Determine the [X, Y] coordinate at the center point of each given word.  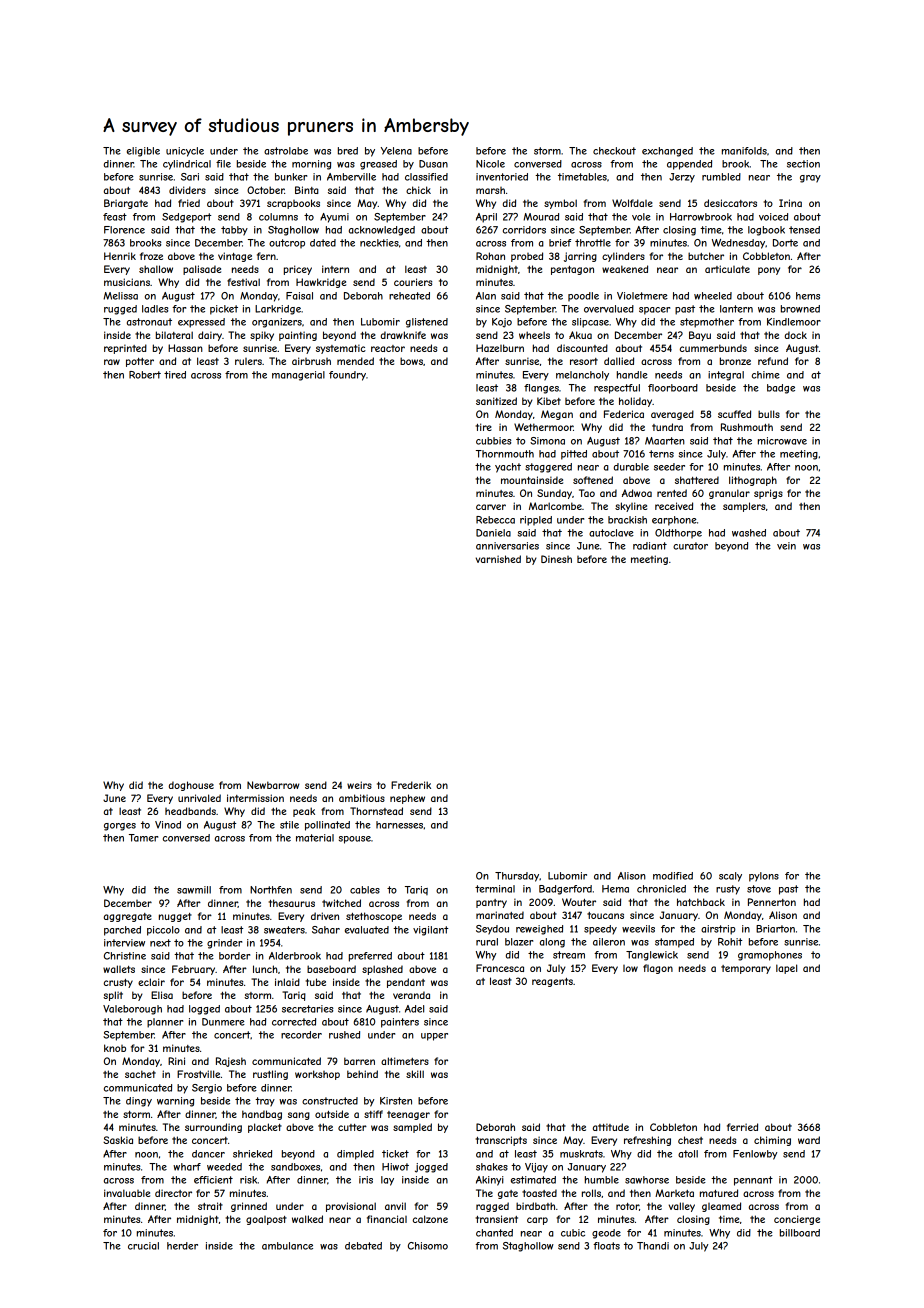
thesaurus [292, 903]
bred [348, 151]
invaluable [127, 1193]
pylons [764, 877]
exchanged [667, 152]
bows [411, 361]
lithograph [753, 481]
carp [537, 1221]
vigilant [430, 931]
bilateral [174, 335]
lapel [786, 969]
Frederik [411, 785]
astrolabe [286, 151]
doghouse [191, 786]
